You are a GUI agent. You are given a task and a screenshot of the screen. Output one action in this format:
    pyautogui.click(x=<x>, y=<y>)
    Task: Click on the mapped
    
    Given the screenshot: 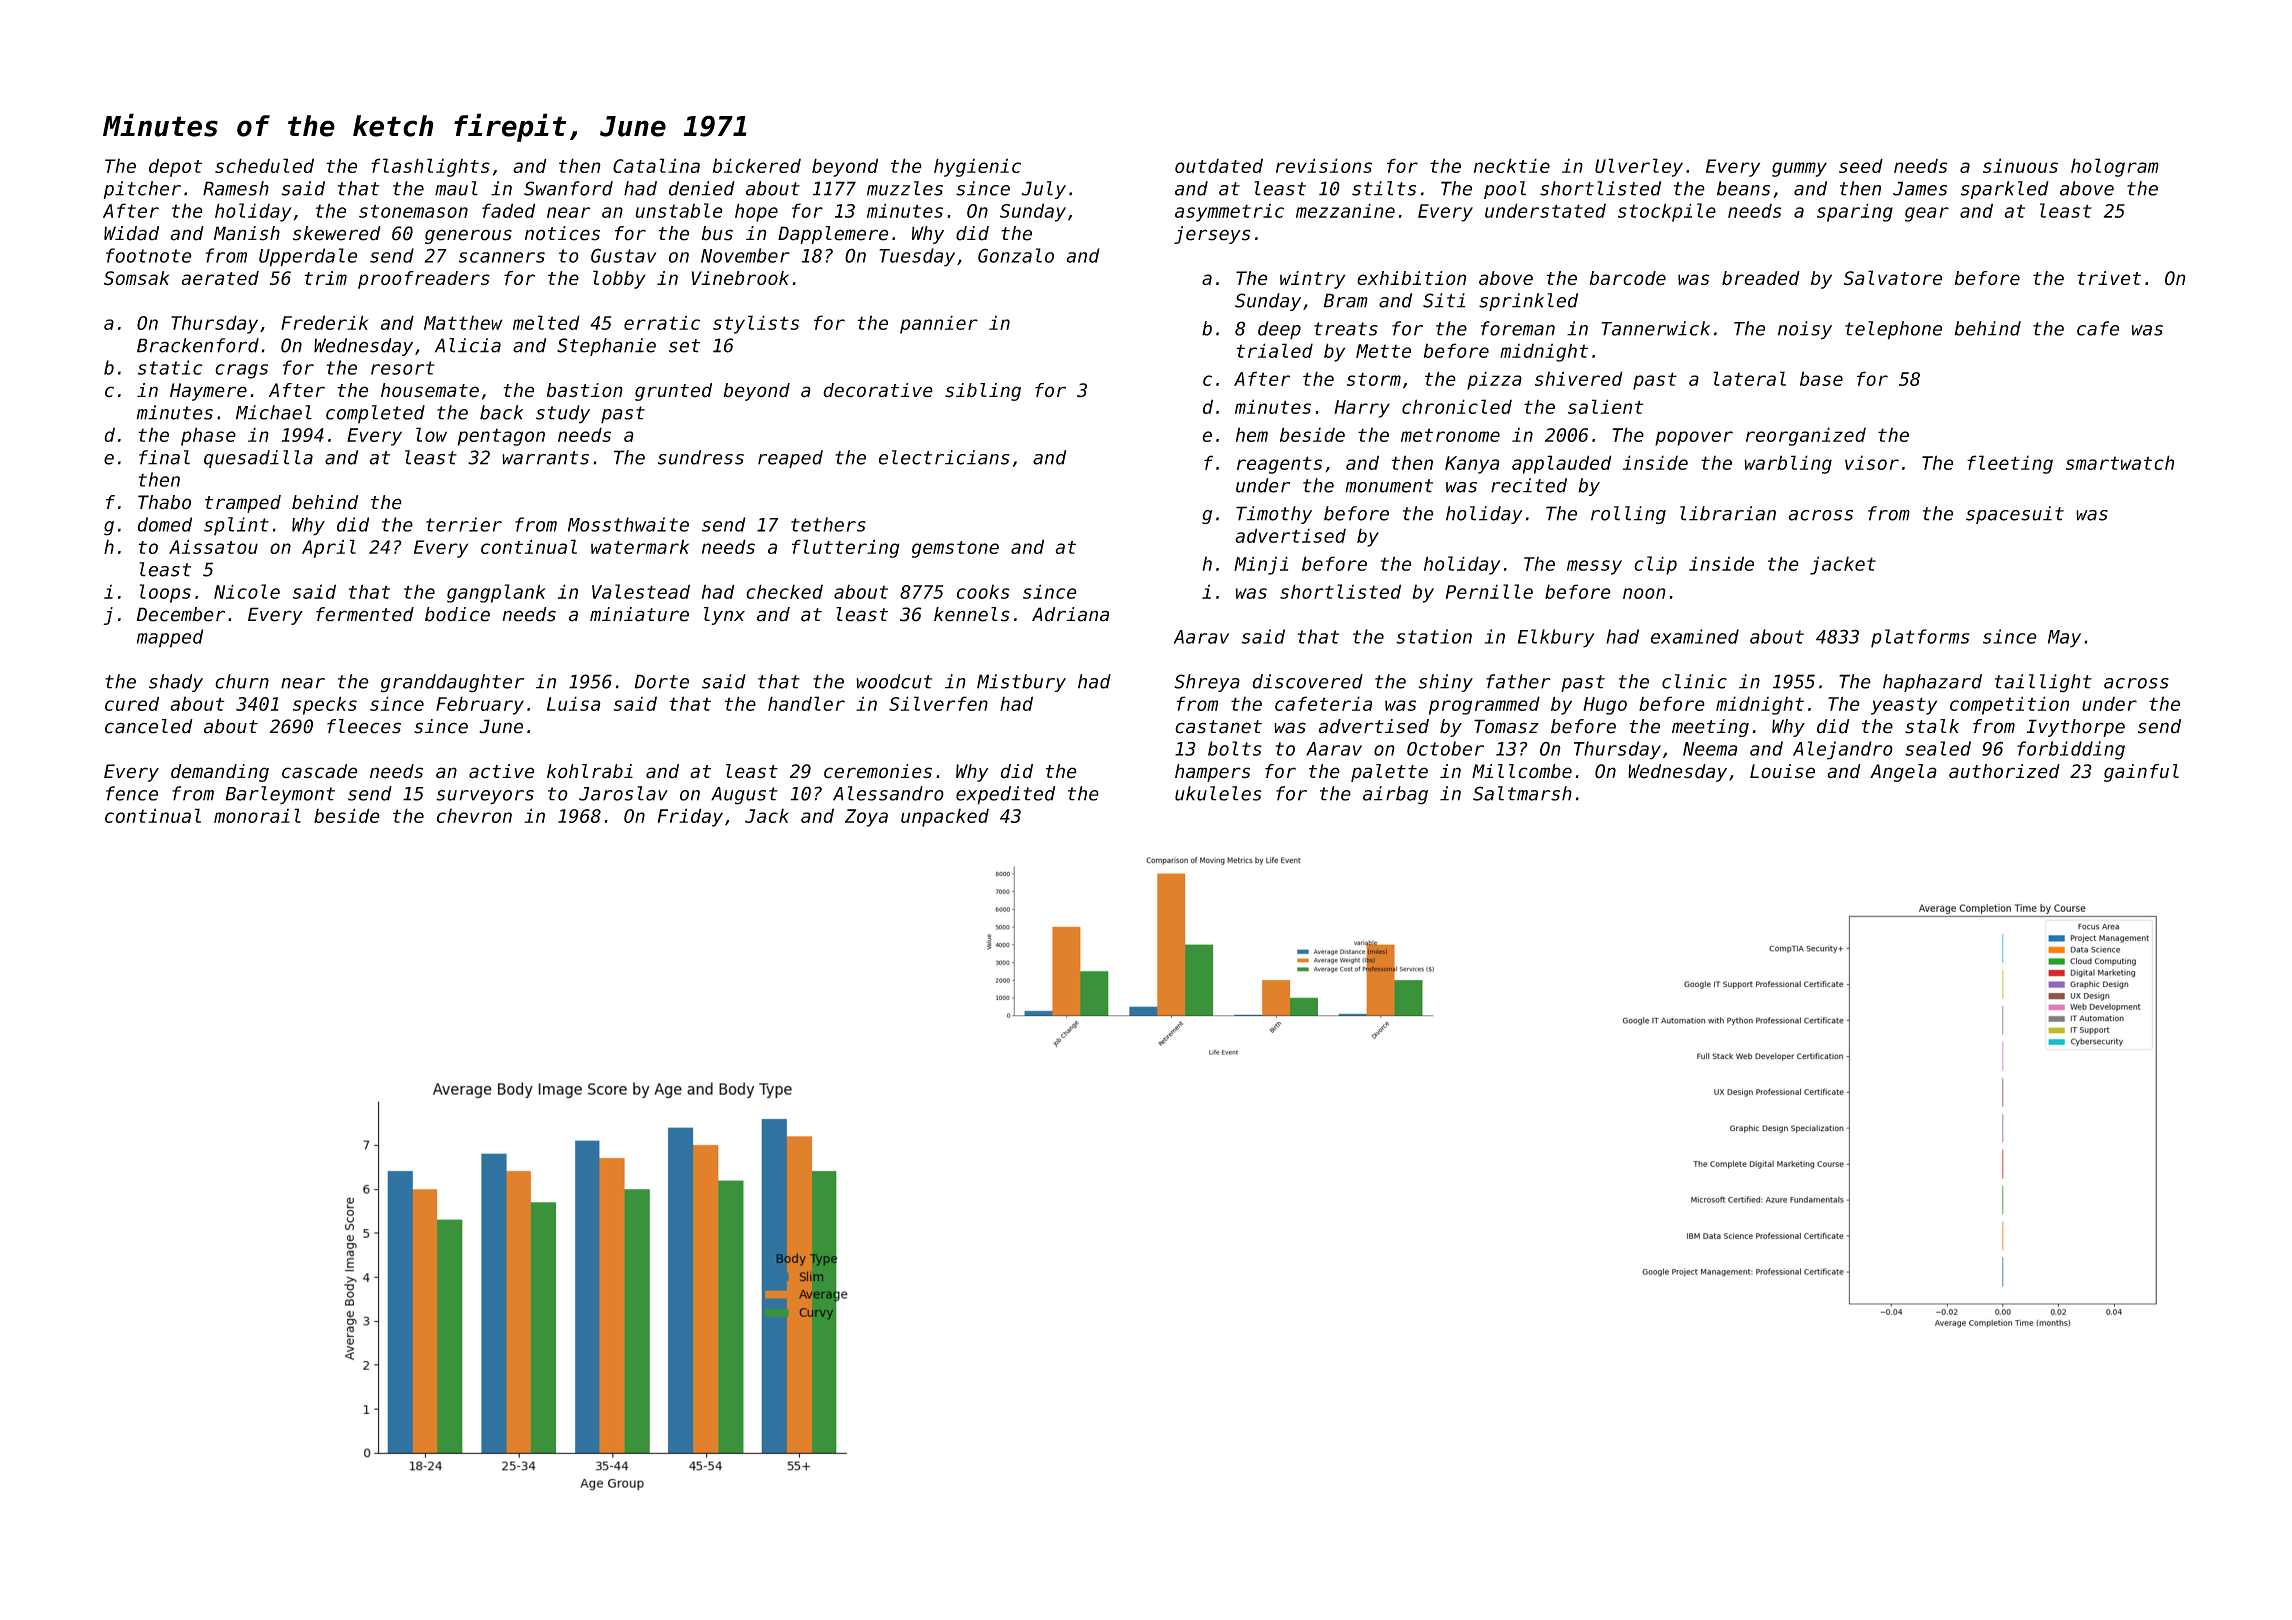 What is the action you would take?
    pyautogui.click(x=170, y=638)
